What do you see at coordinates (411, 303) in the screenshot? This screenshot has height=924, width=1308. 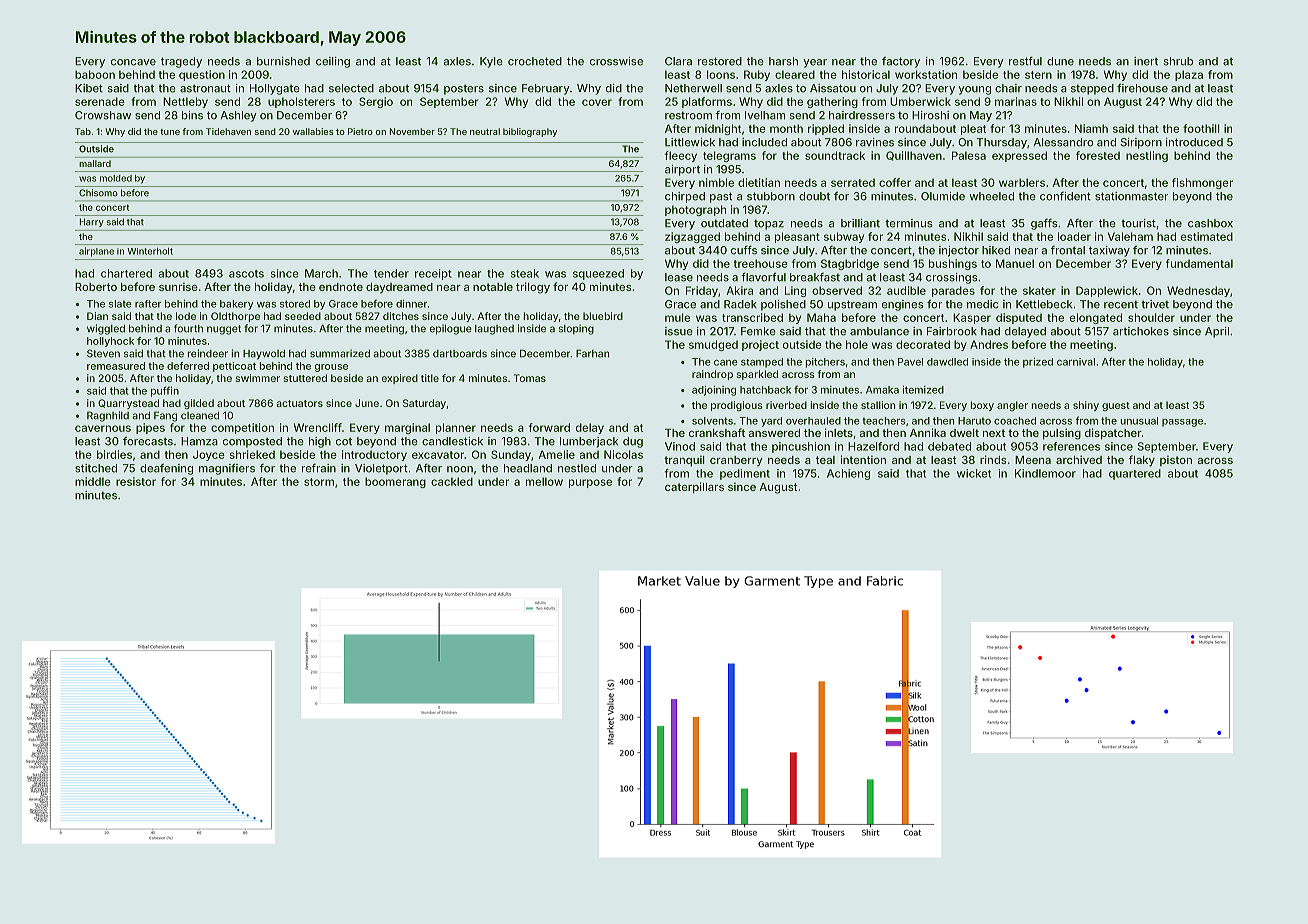 I see `dinner` at bounding box center [411, 303].
